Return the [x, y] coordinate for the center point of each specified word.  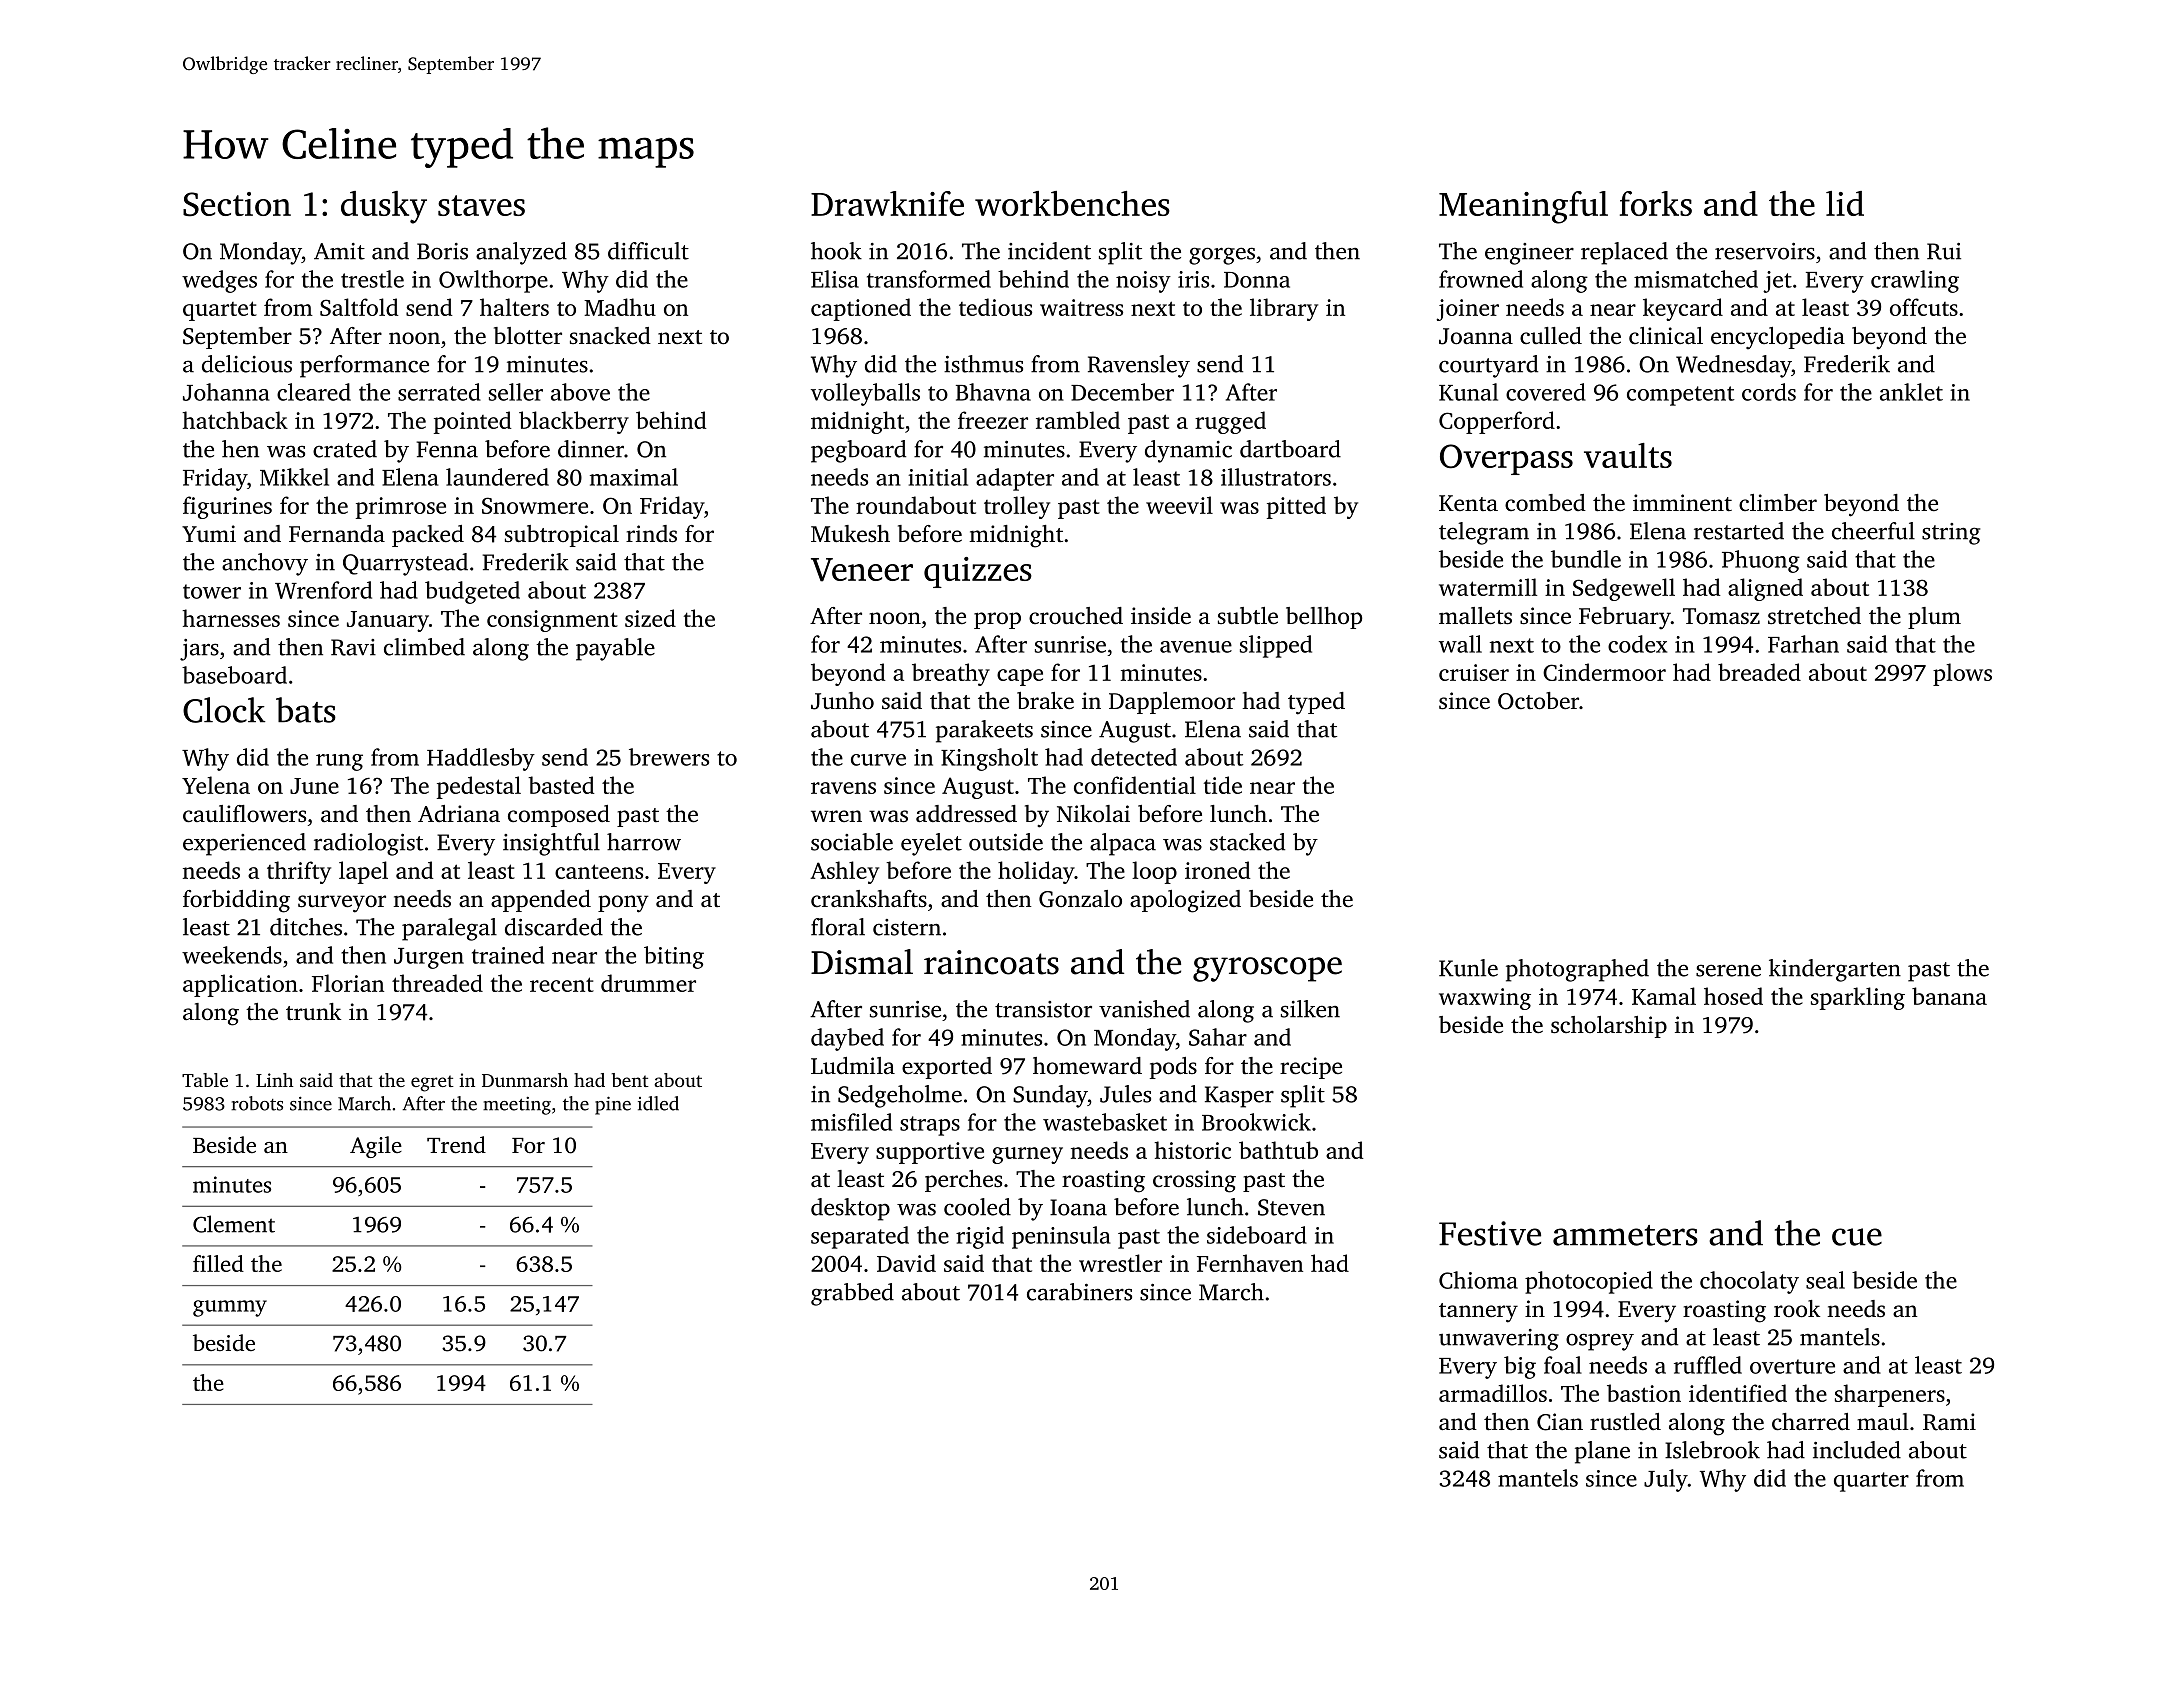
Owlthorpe [493, 281]
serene [1728, 970]
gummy [230, 1308]
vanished [1144, 1009]
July [1666, 1480]
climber [1778, 502]
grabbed [852, 1294]
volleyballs [865, 394]
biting [674, 957]
